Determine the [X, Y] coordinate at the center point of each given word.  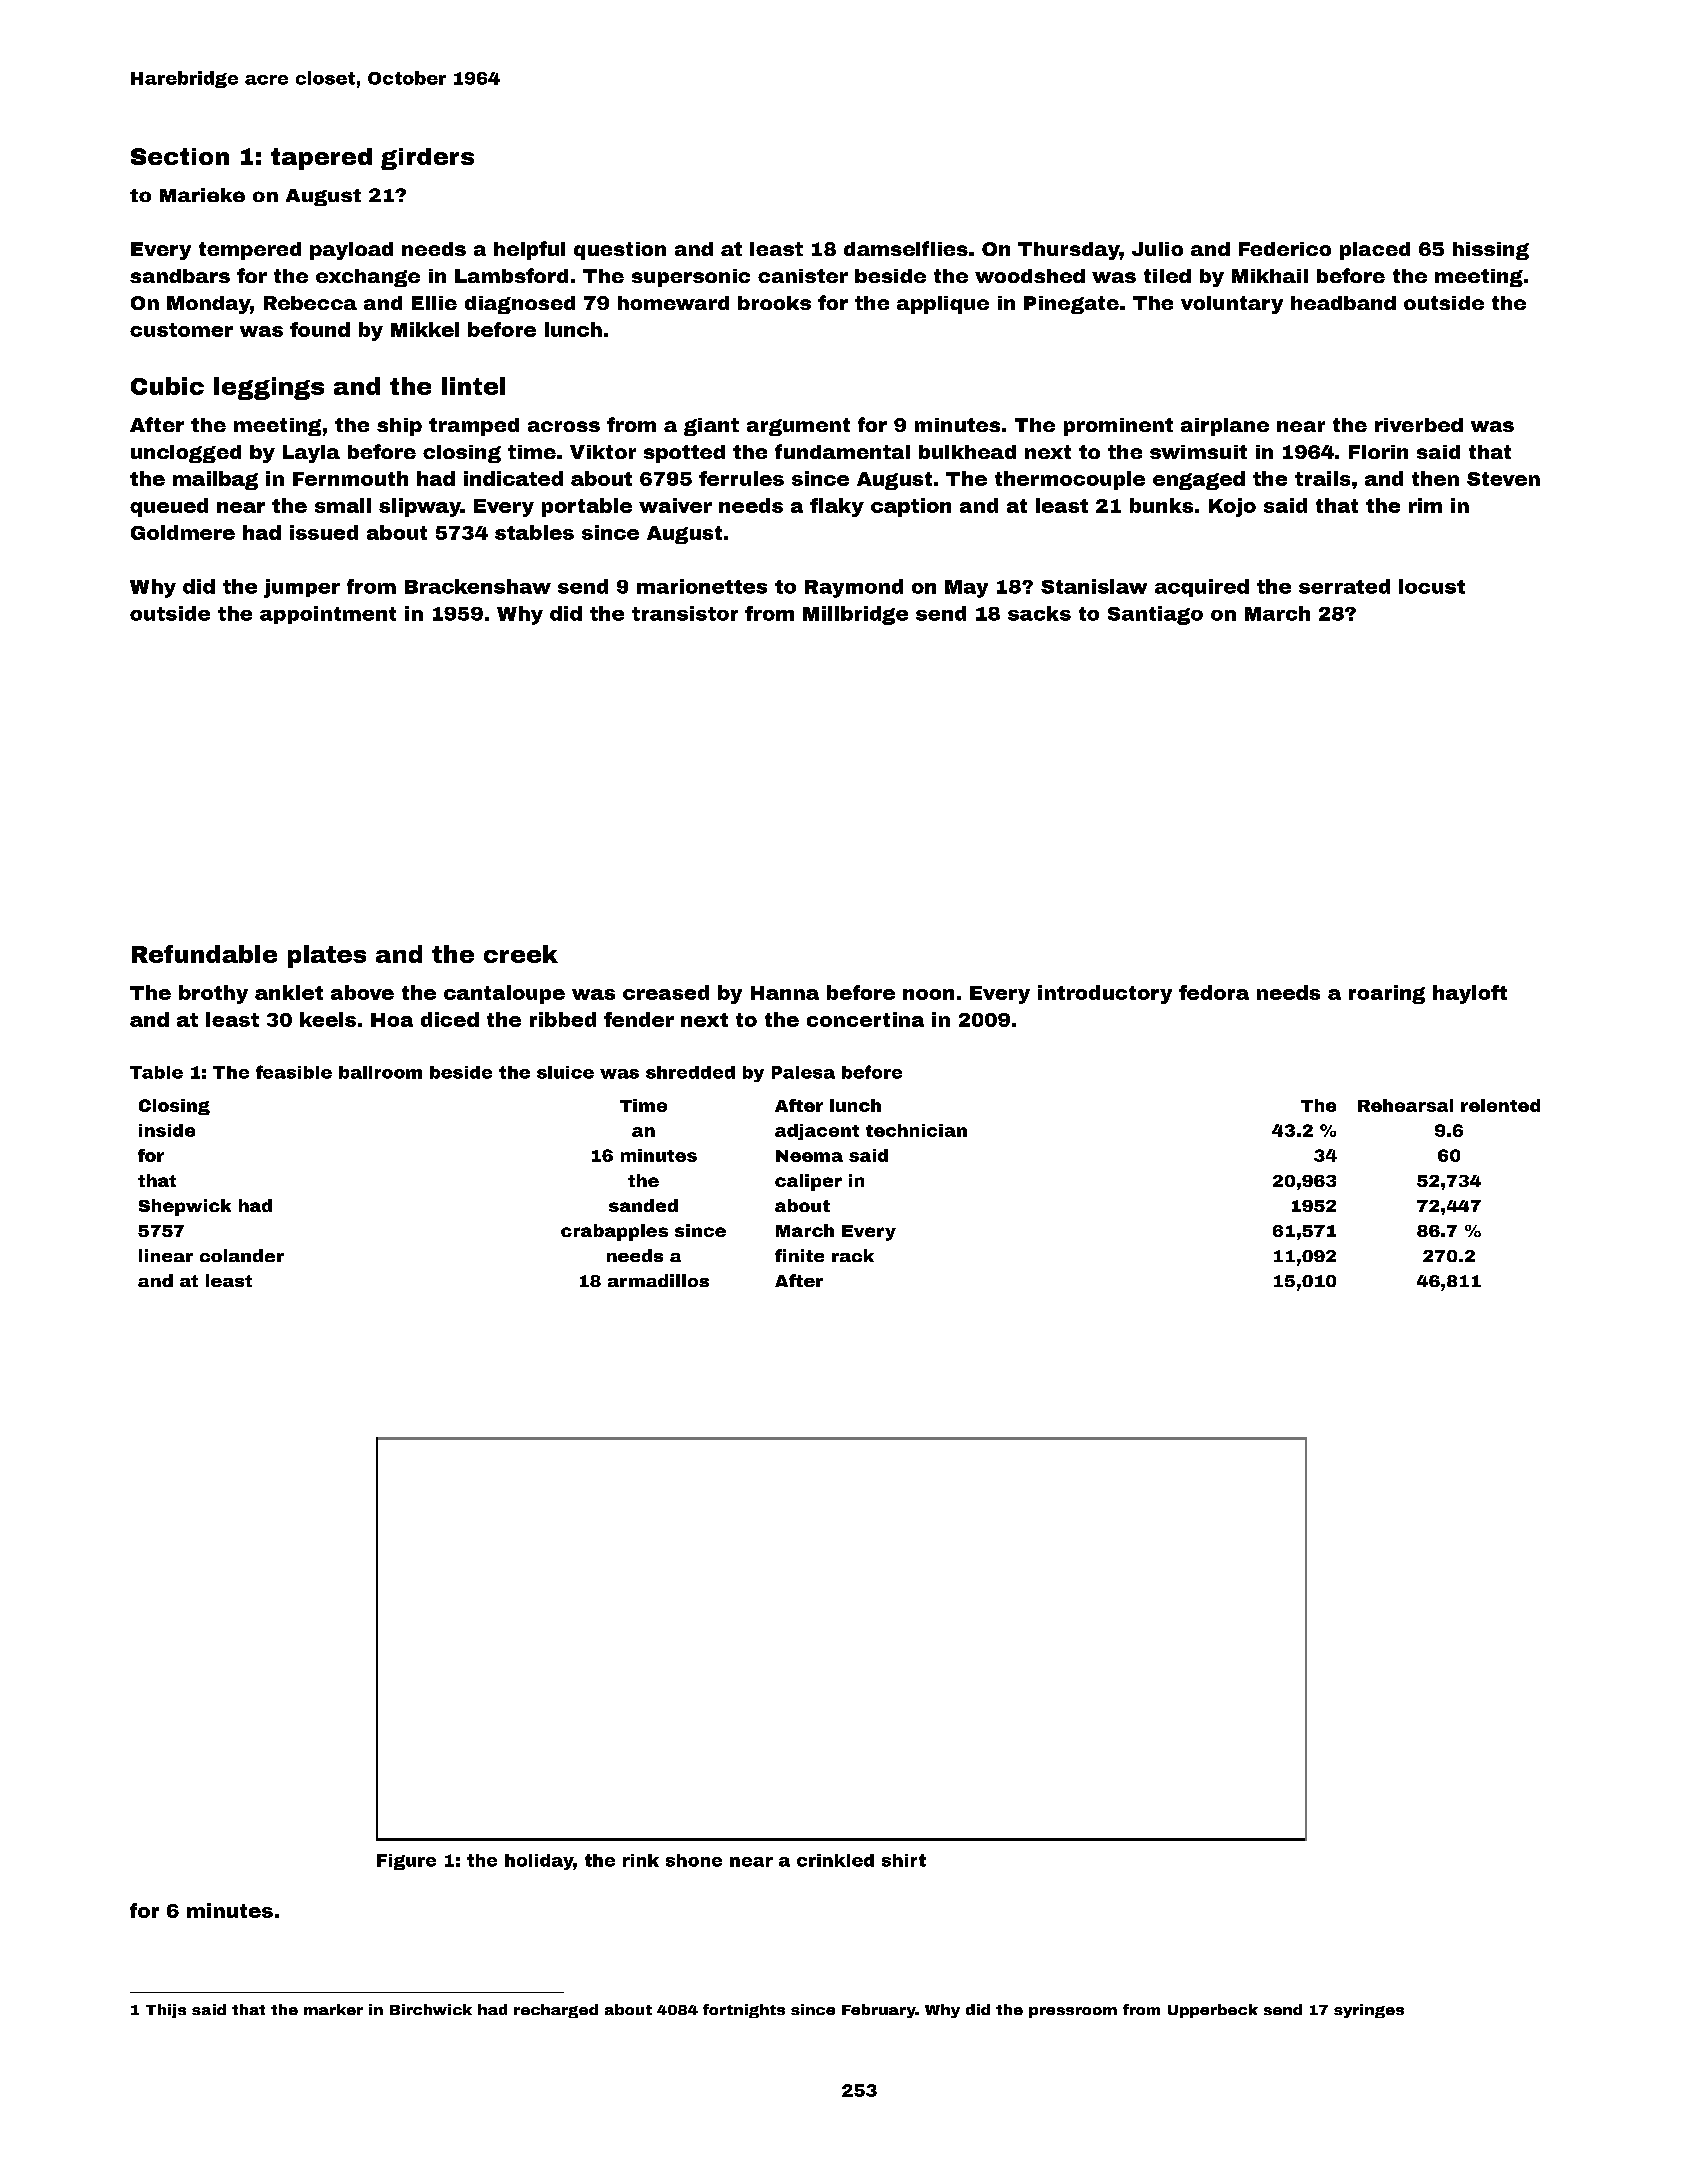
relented [1500, 1105]
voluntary [1232, 305]
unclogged [186, 454]
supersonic [691, 278]
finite [799, 1255]
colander [242, 1255]
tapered [321, 159]
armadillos [658, 1280]
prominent [1118, 427]
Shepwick [185, 1207]
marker [333, 2009]
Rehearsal [1405, 1105]
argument [798, 427]
